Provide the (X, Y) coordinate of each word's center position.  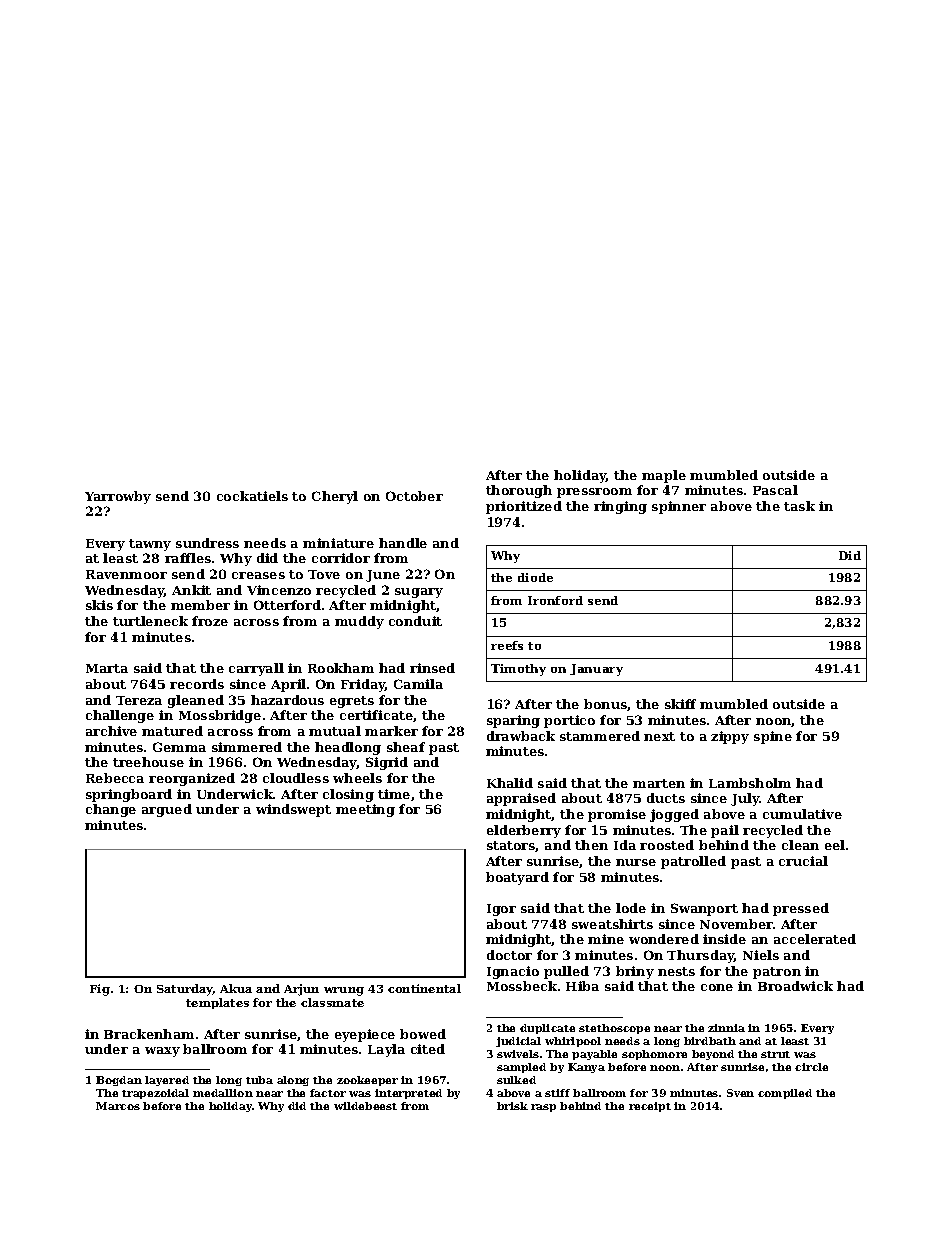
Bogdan (119, 1081)
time (394, 794)
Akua (236, 988)
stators (511, 846)
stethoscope (614, 1029)
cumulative (802, 814)
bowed (423, 1034)
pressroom (594, 493)
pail (725, 831)
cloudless (296, 778)
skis (99, 605)
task (799, 506)
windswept (293, 810)
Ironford (555, 600)
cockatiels (252, 496)
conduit (415, 621)
